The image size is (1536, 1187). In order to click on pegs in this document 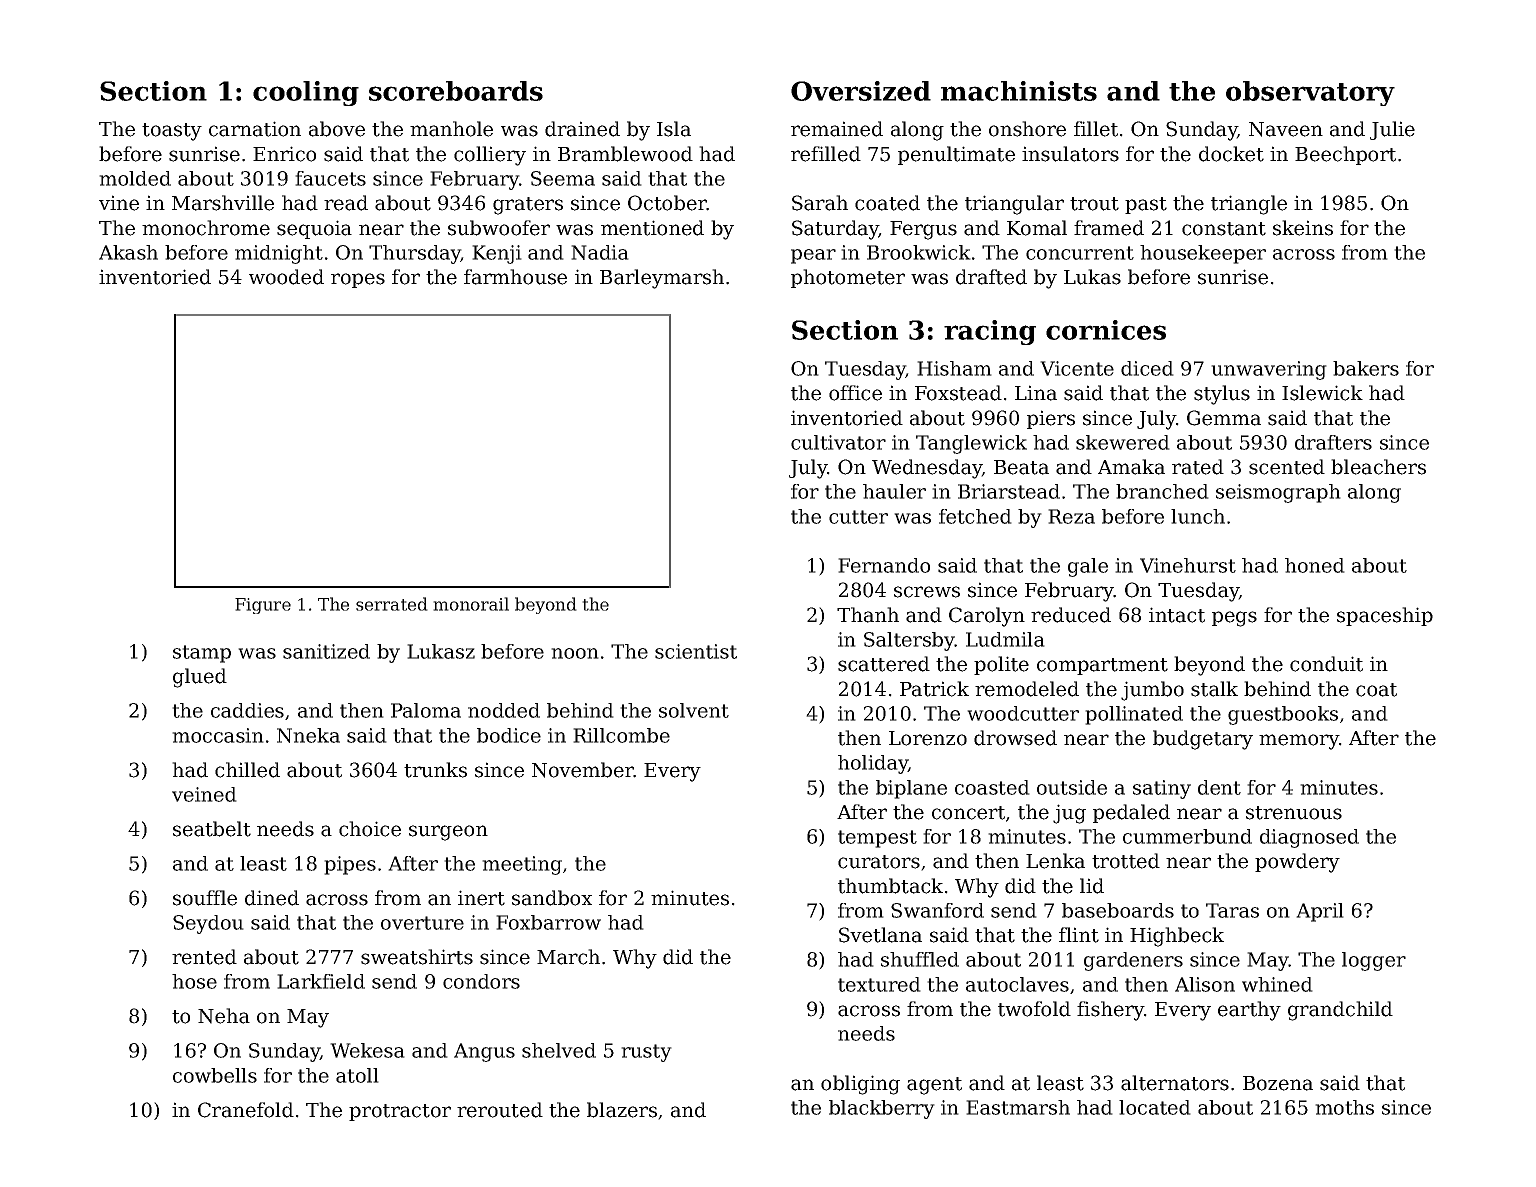, I will do `click(1234, 619)`.
